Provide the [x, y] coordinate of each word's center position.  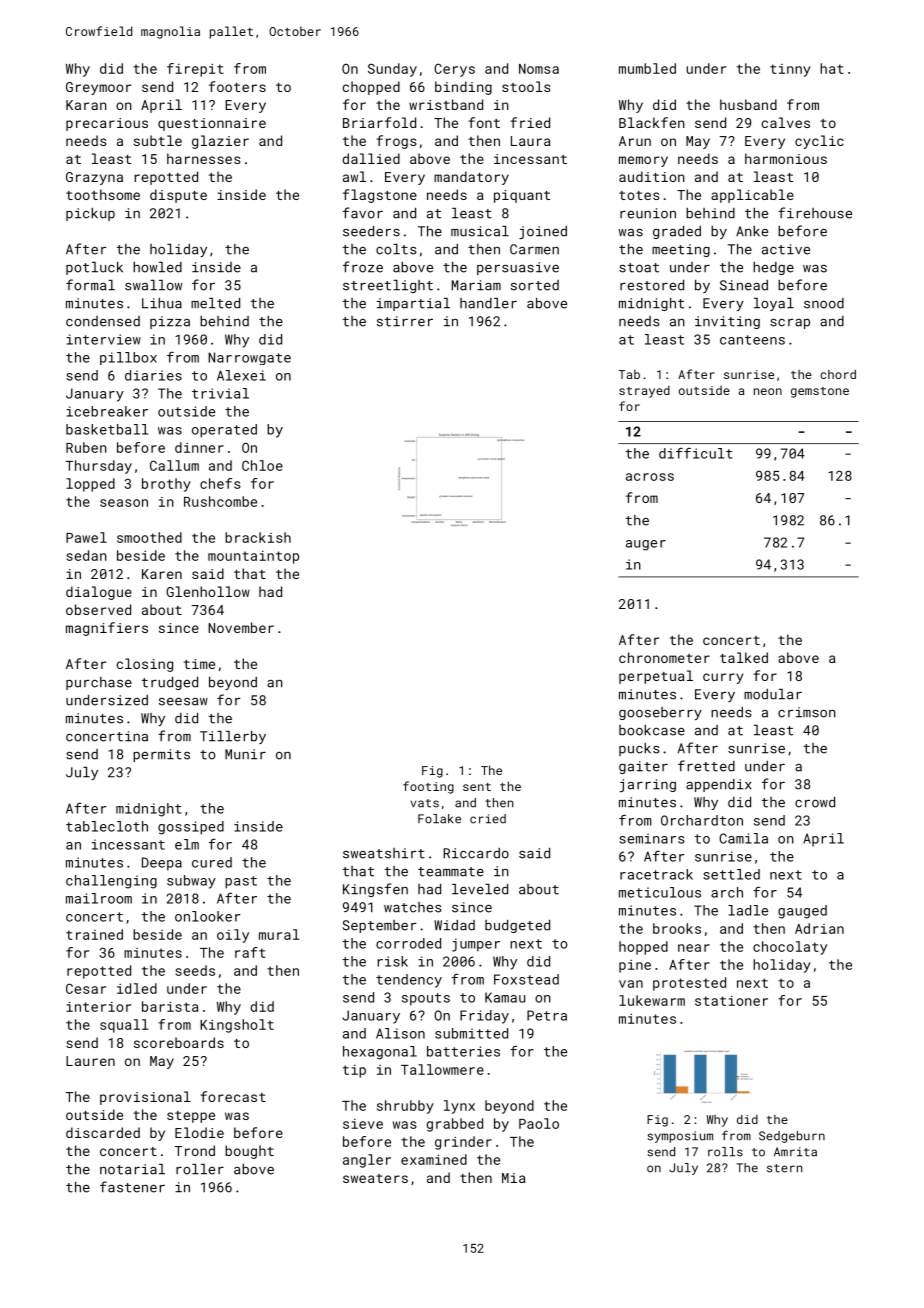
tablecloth [107, 826]
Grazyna [94, 178]
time [199, 664]
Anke [752, 231]
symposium [680, 1137]
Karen [162, 574]
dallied [371, 158]
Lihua [162, 303]
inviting [727, 322]
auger [646, 545]
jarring [648, 785]
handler [488, 303]
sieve [363, 1124]
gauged [802, 912]
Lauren [90, 1061]
